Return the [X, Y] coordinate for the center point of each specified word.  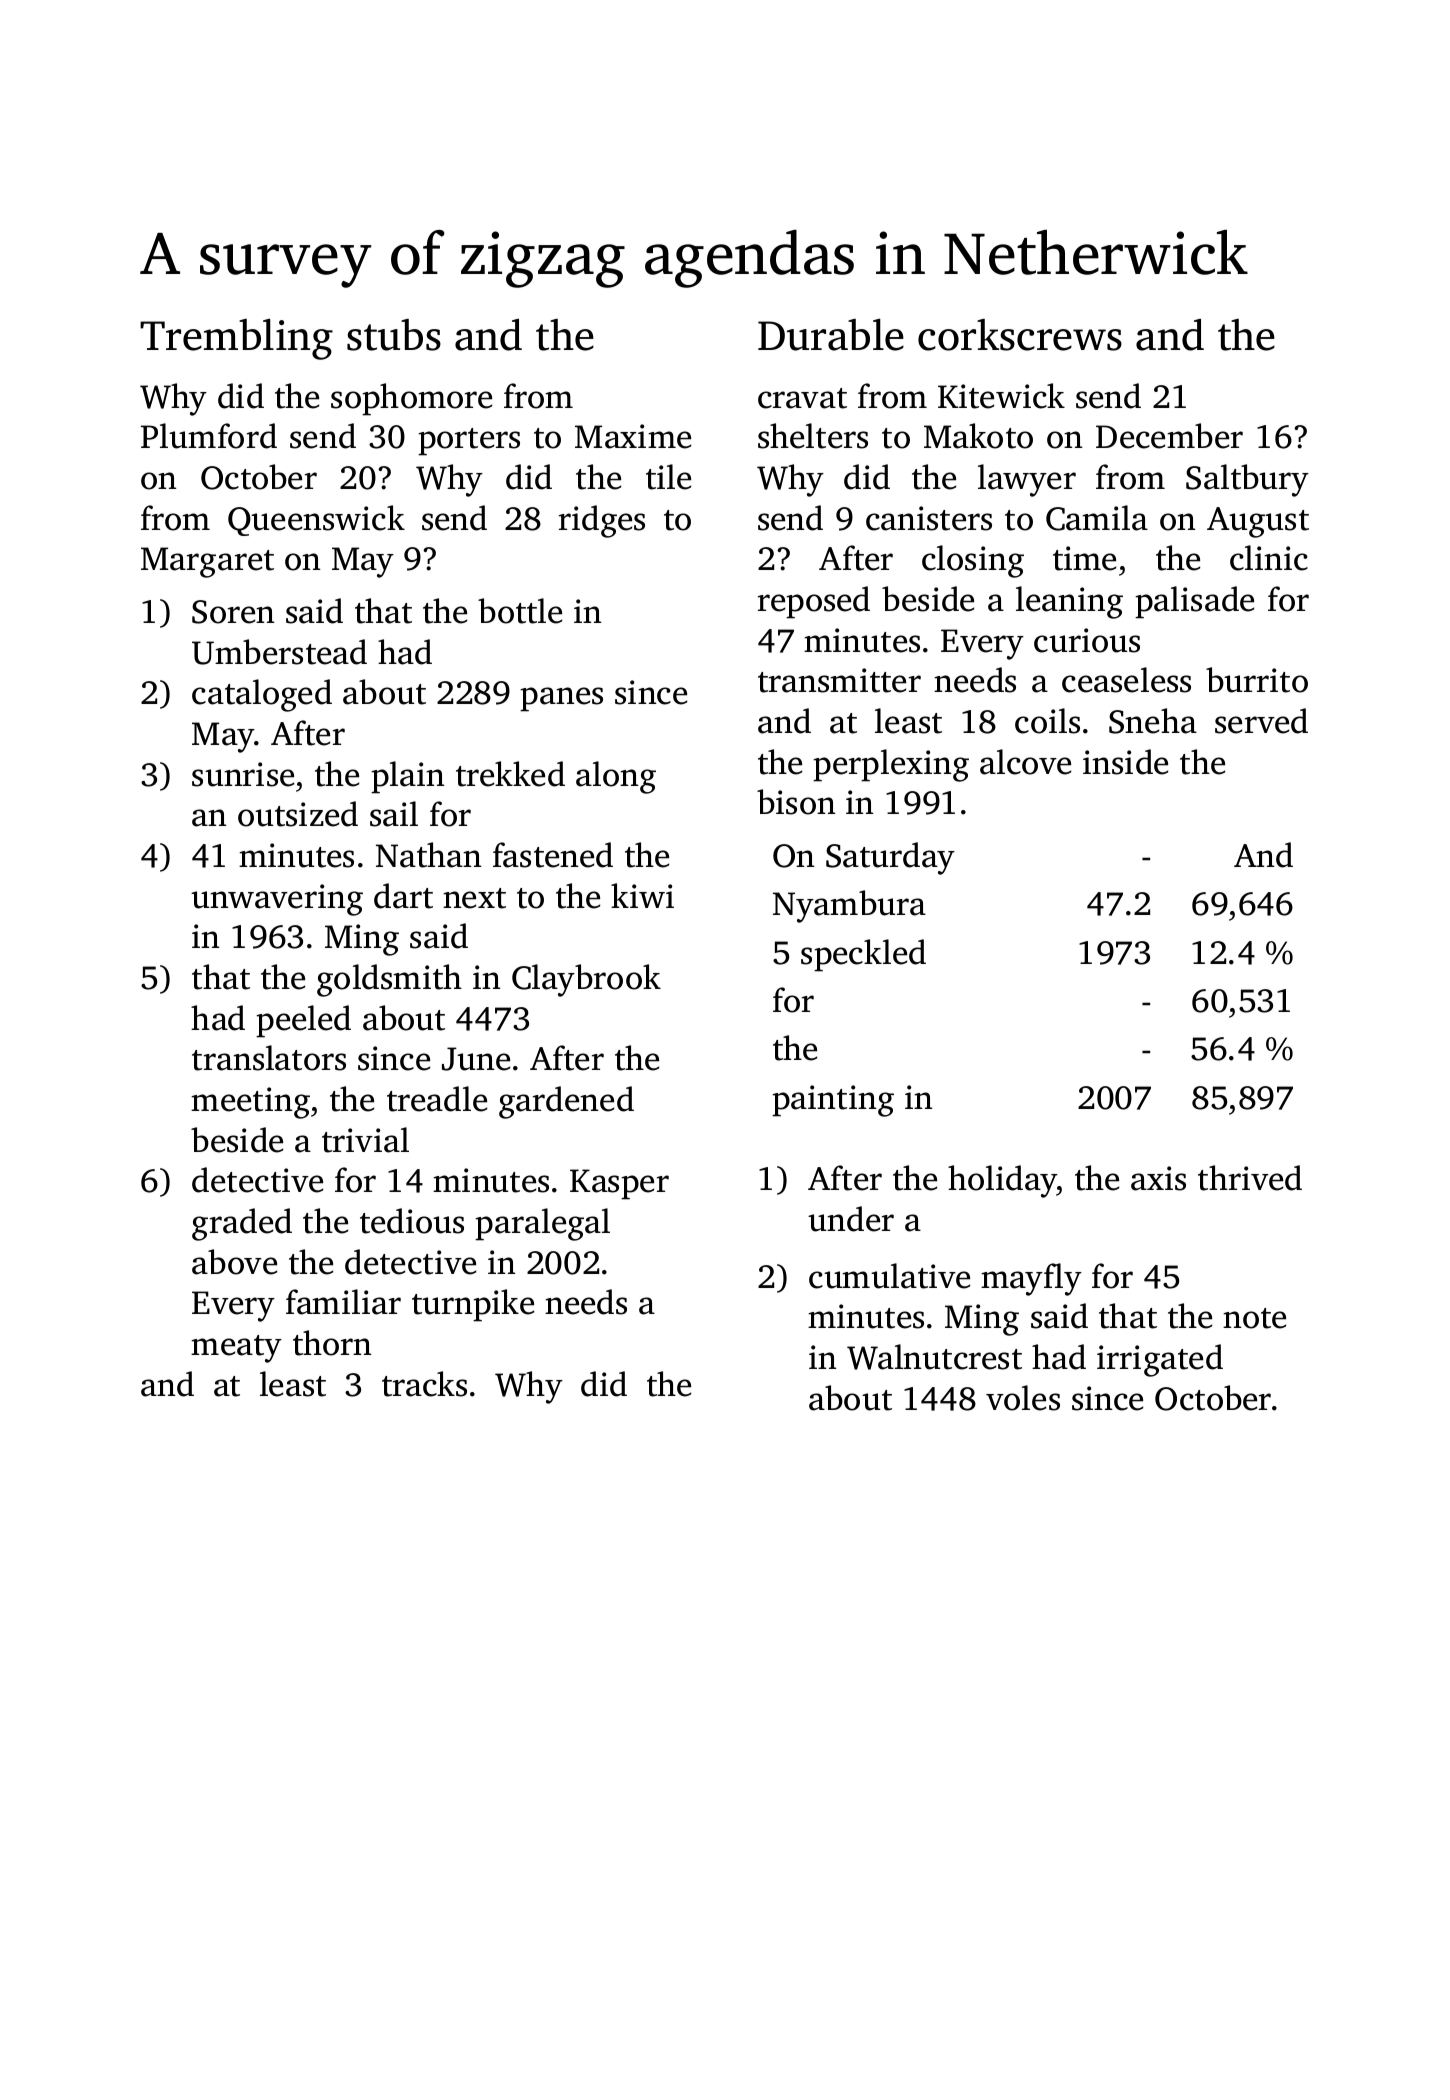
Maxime [633, 436]
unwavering [277, 900]
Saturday [890, 858]
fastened [553, 855]
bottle [520, 611]
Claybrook [586, 980]
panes [561, 699]
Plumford [209, 436]
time [1084, 558]
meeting [250, 1103]
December [1169, 436]
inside [1125, 762]
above [234, 1262]
